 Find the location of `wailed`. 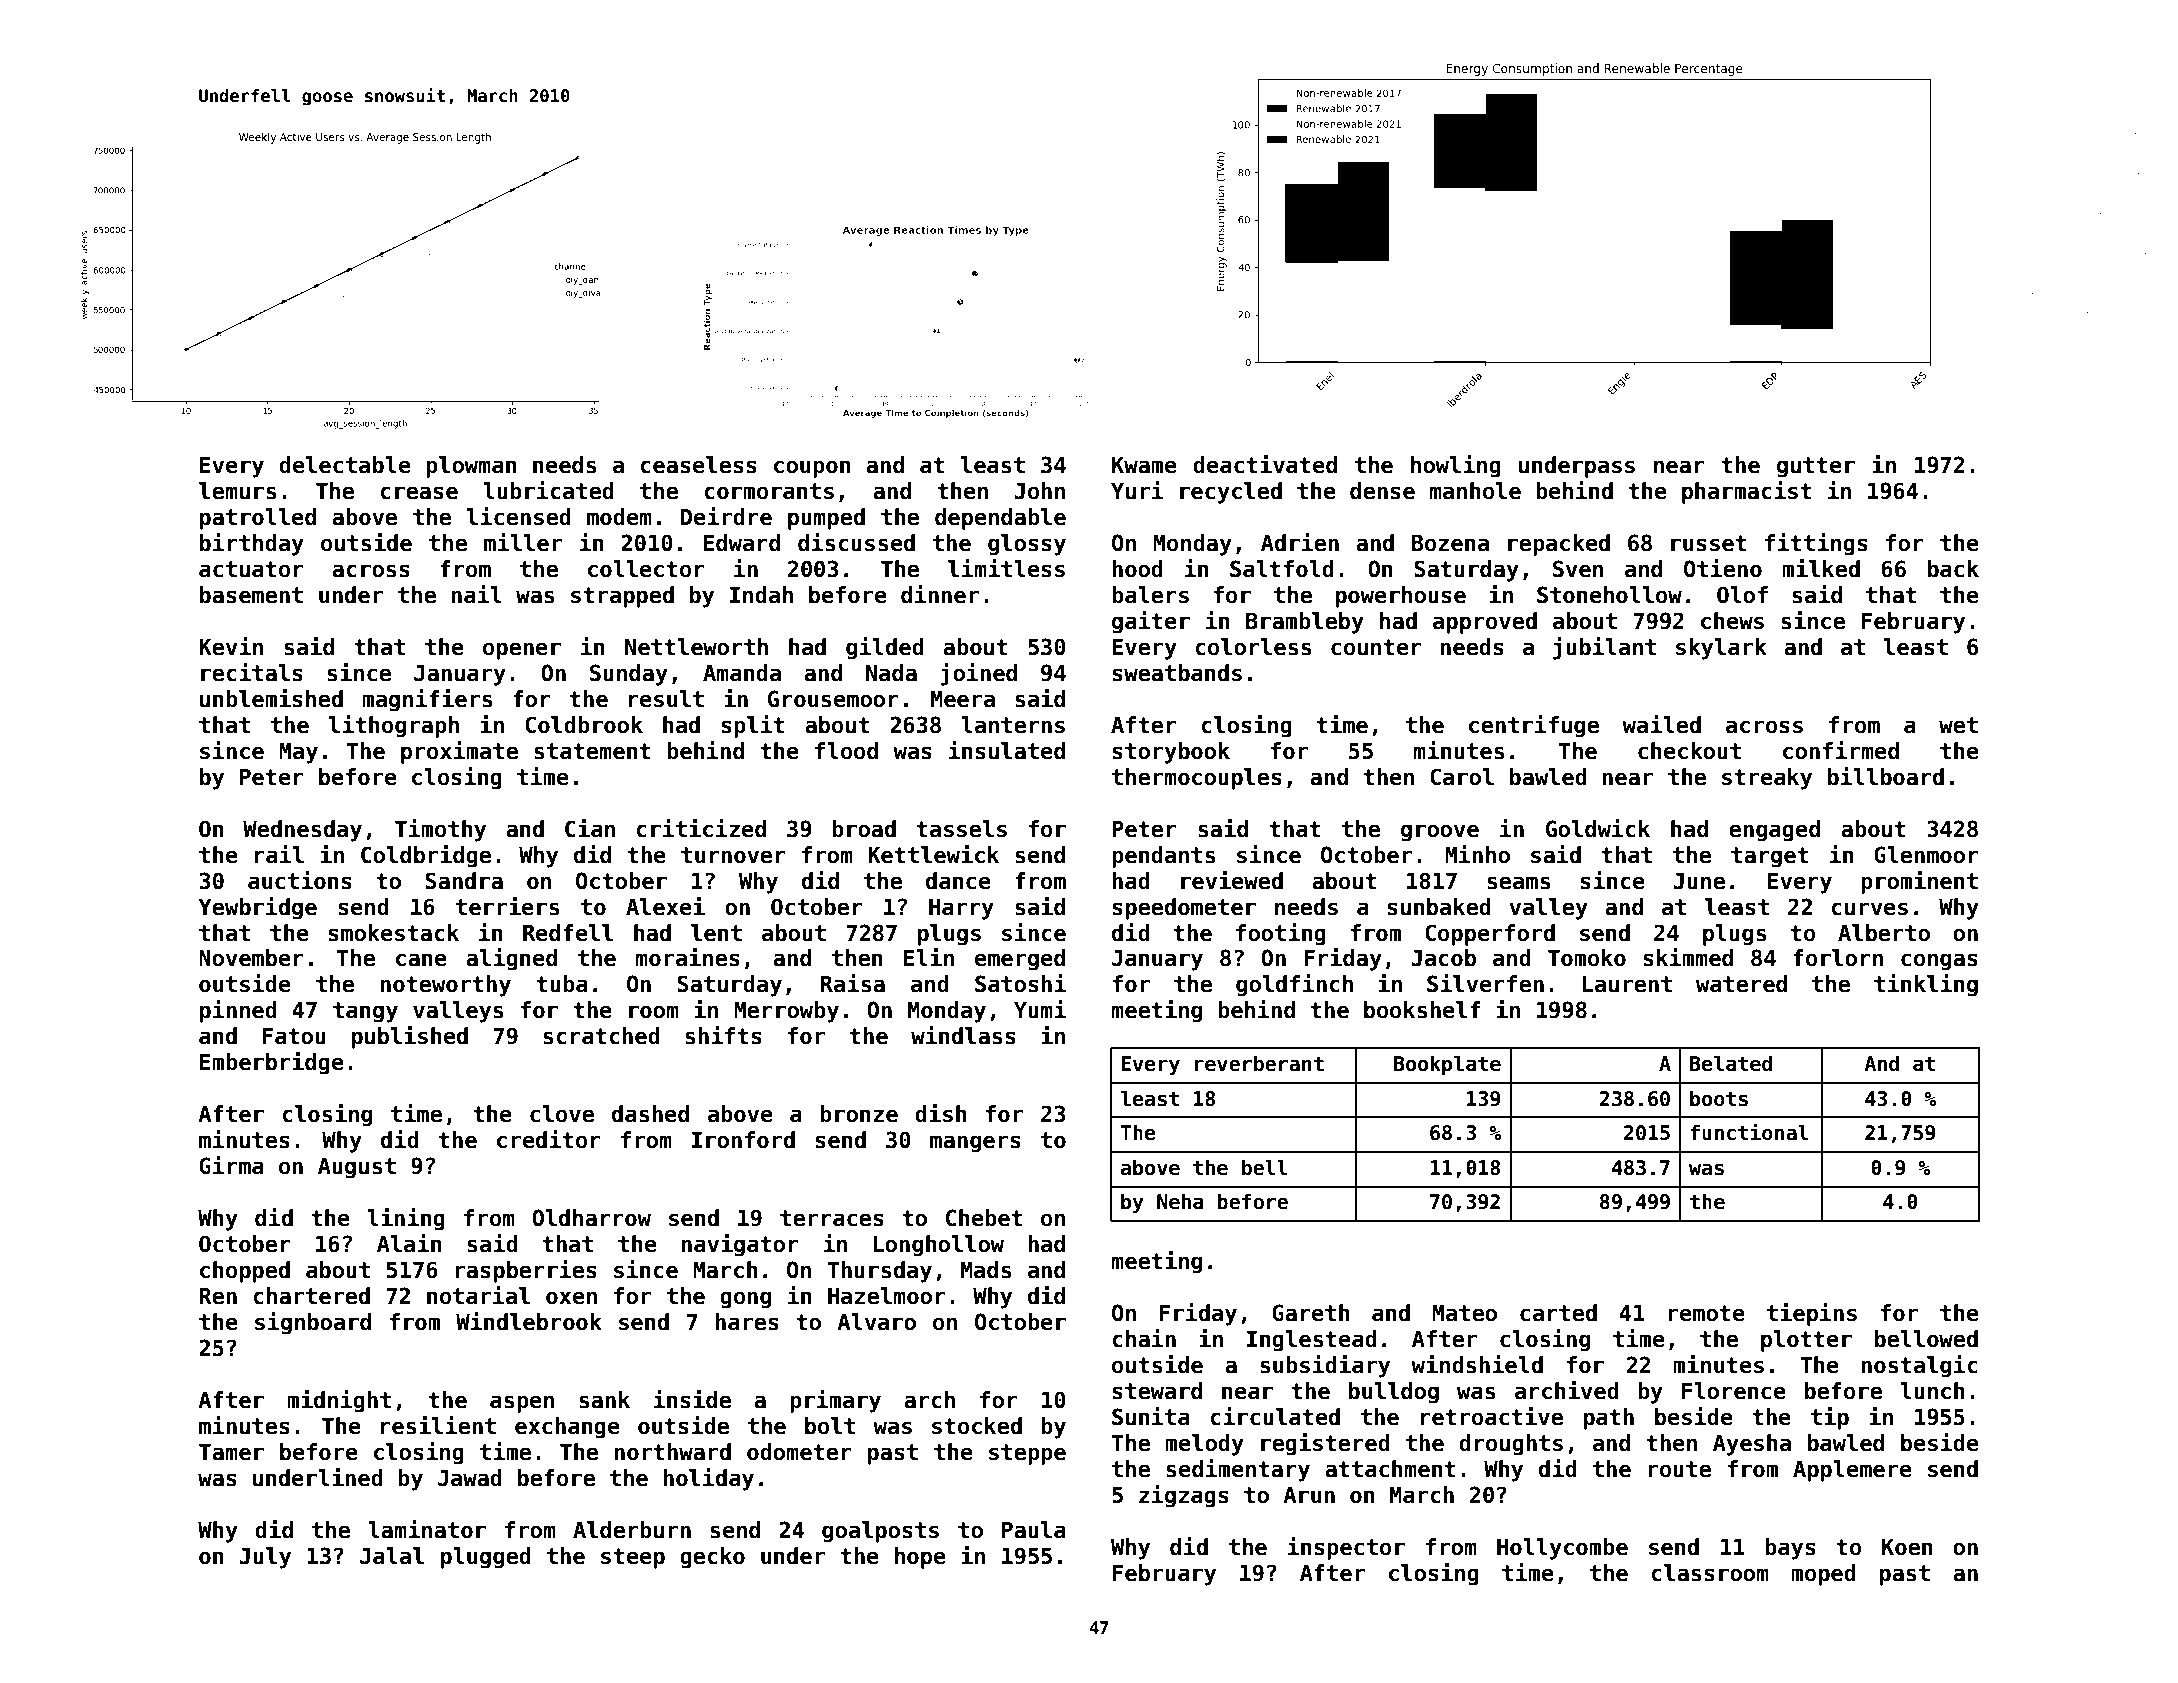

wailed is located at coordinates (1661, 724).
